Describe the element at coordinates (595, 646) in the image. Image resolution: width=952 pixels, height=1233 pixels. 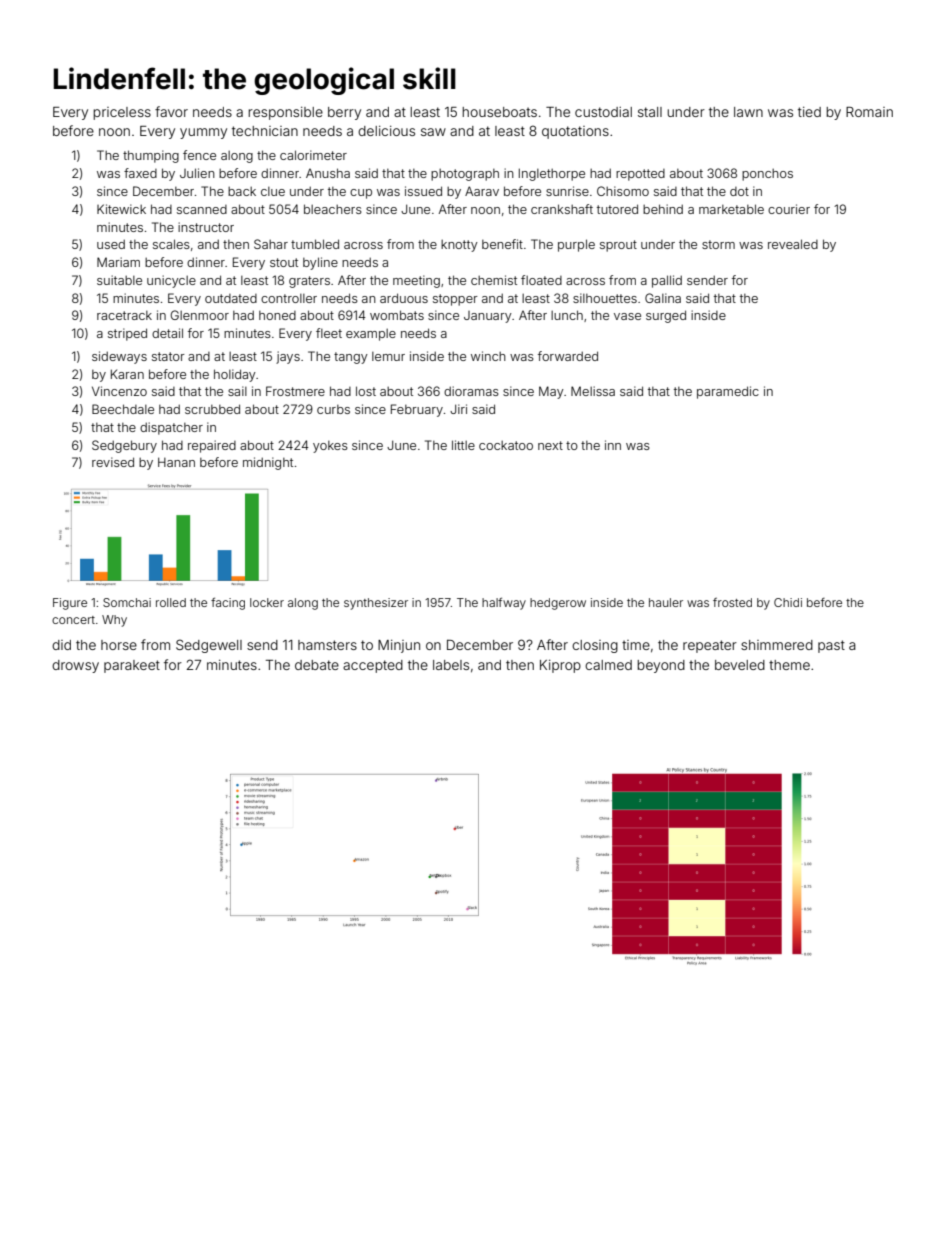
I see `closing` at that location.
